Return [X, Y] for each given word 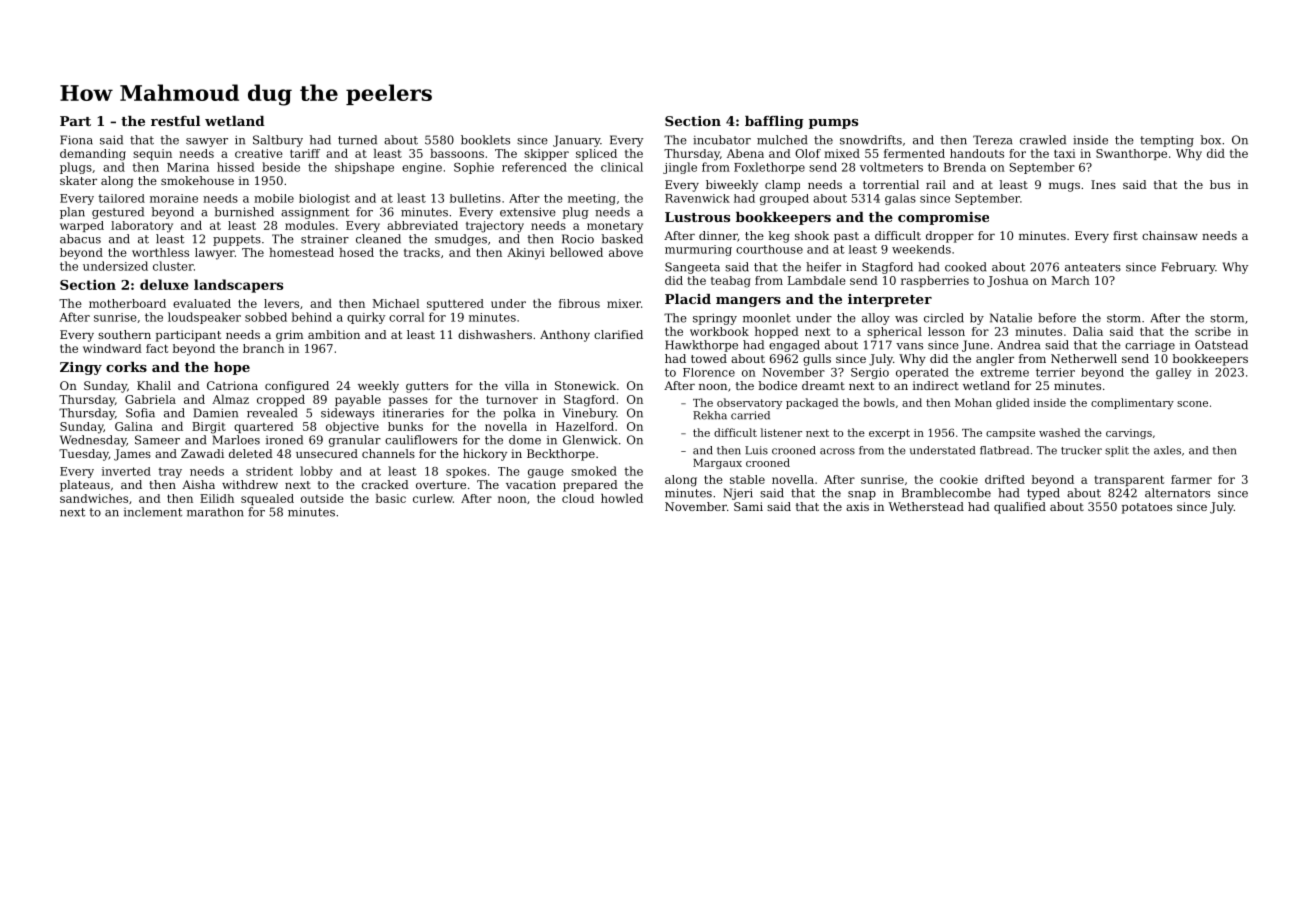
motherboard [127, 303]
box [1211, 140]
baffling [774, 122]
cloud [578, 498]
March [1071, 280]
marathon [215, 512]
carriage [1150, 346]
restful [175, 121]
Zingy [81, 368]
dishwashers [495, 334]
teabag [731, 282]
